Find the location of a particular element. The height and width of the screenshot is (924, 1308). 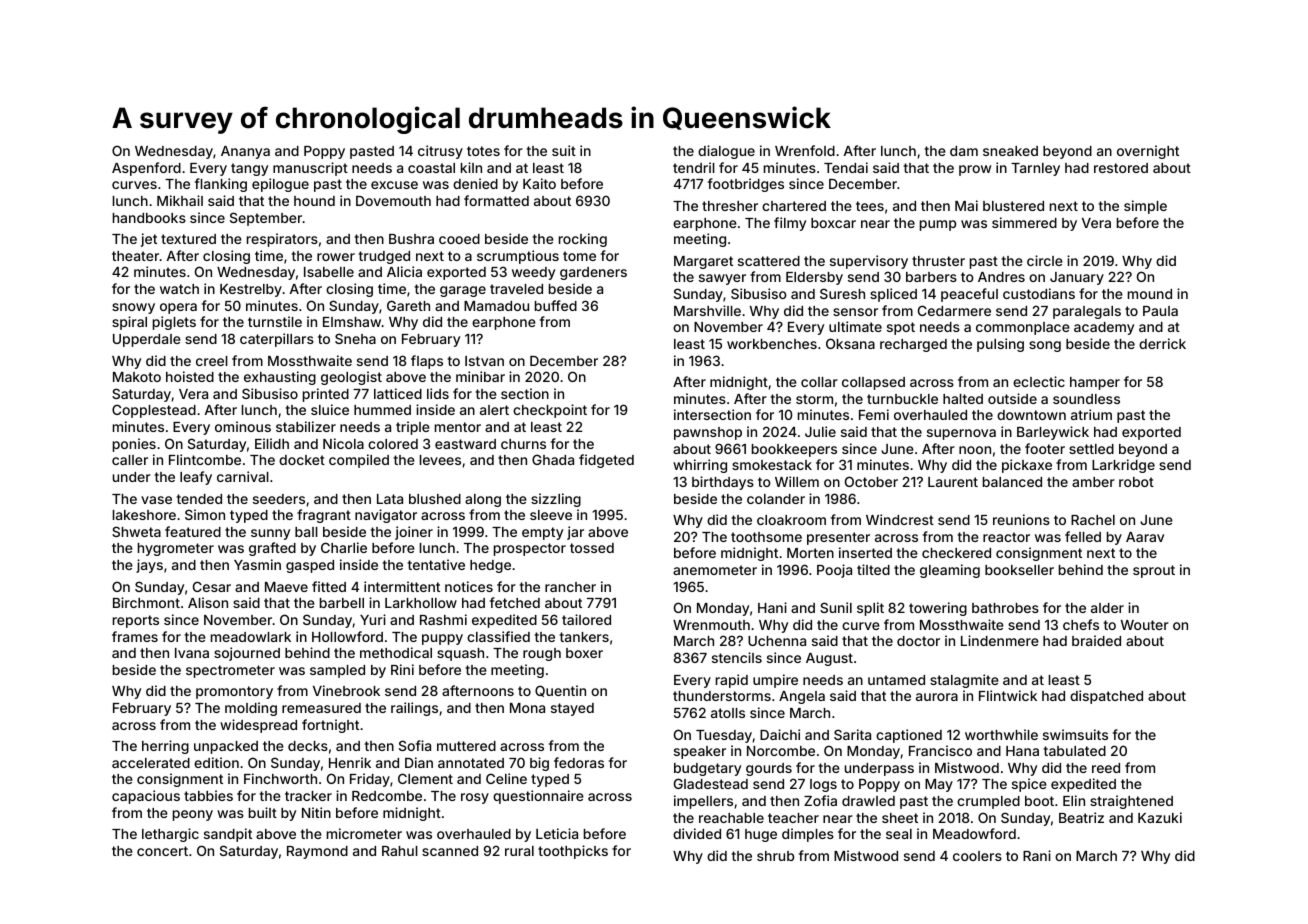

promontory is located at coordinates (234, 692).
